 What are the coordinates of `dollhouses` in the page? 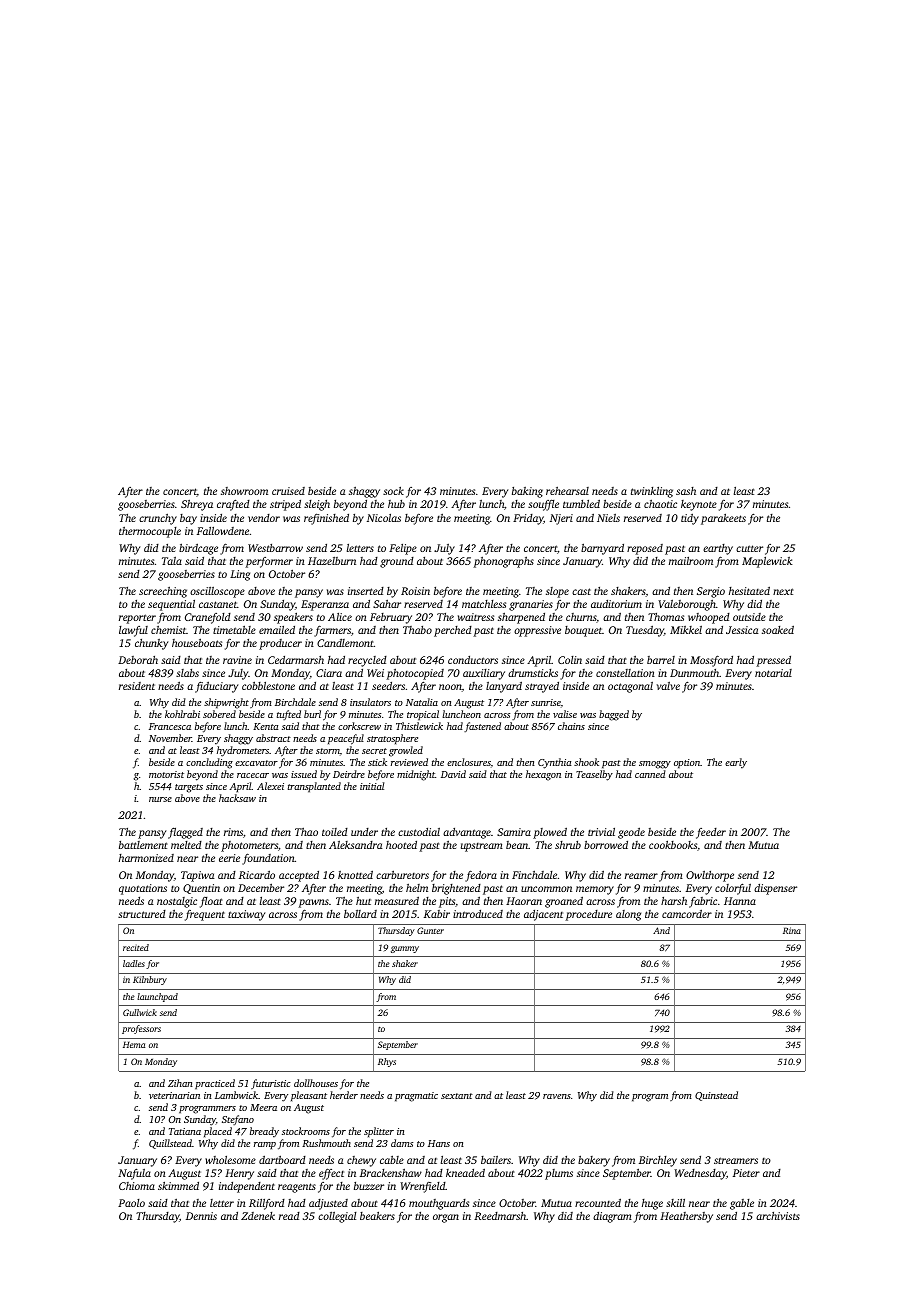 It's located at (316, 1083).
